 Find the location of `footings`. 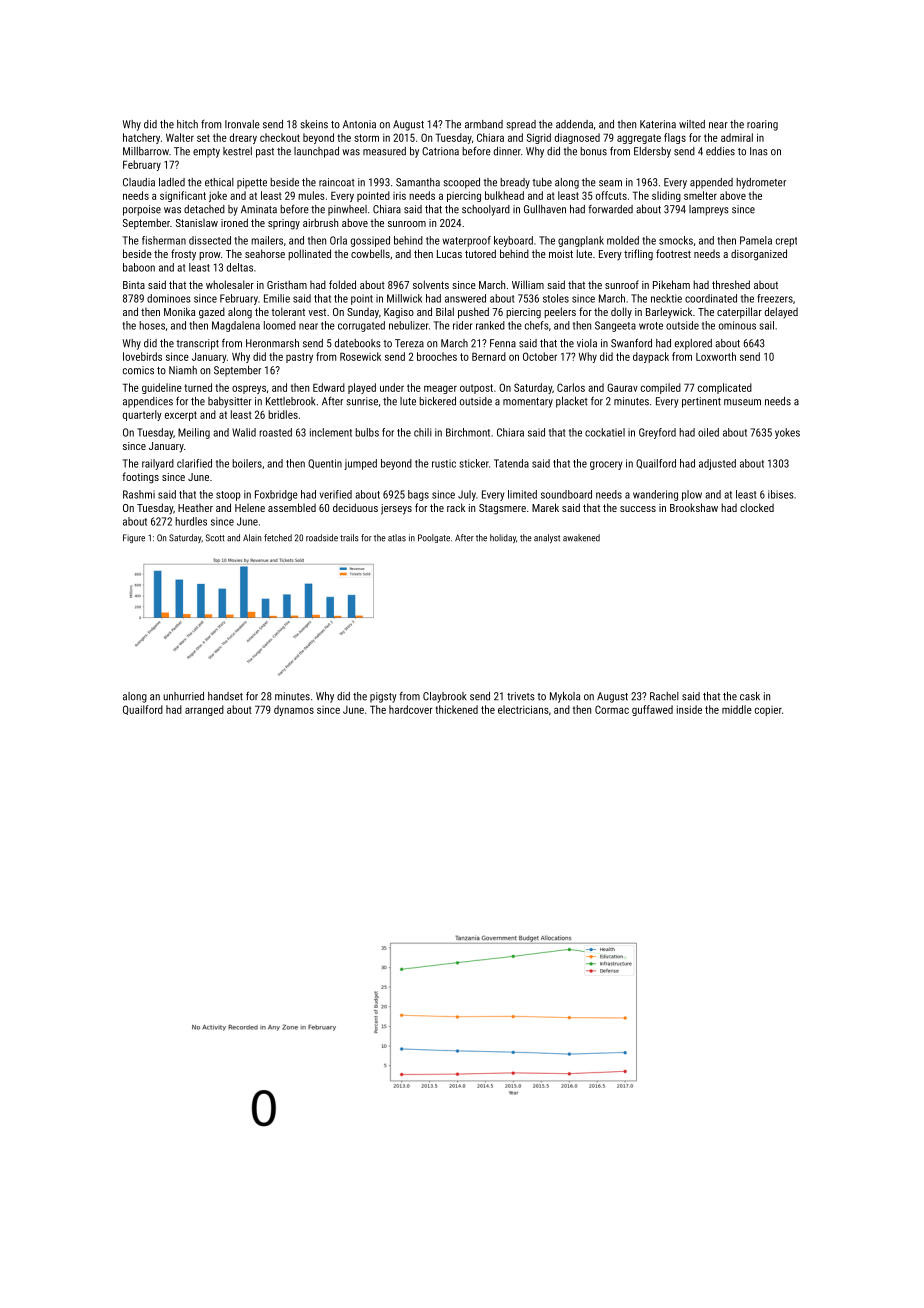

footings is located at coordinates (140, 478).
